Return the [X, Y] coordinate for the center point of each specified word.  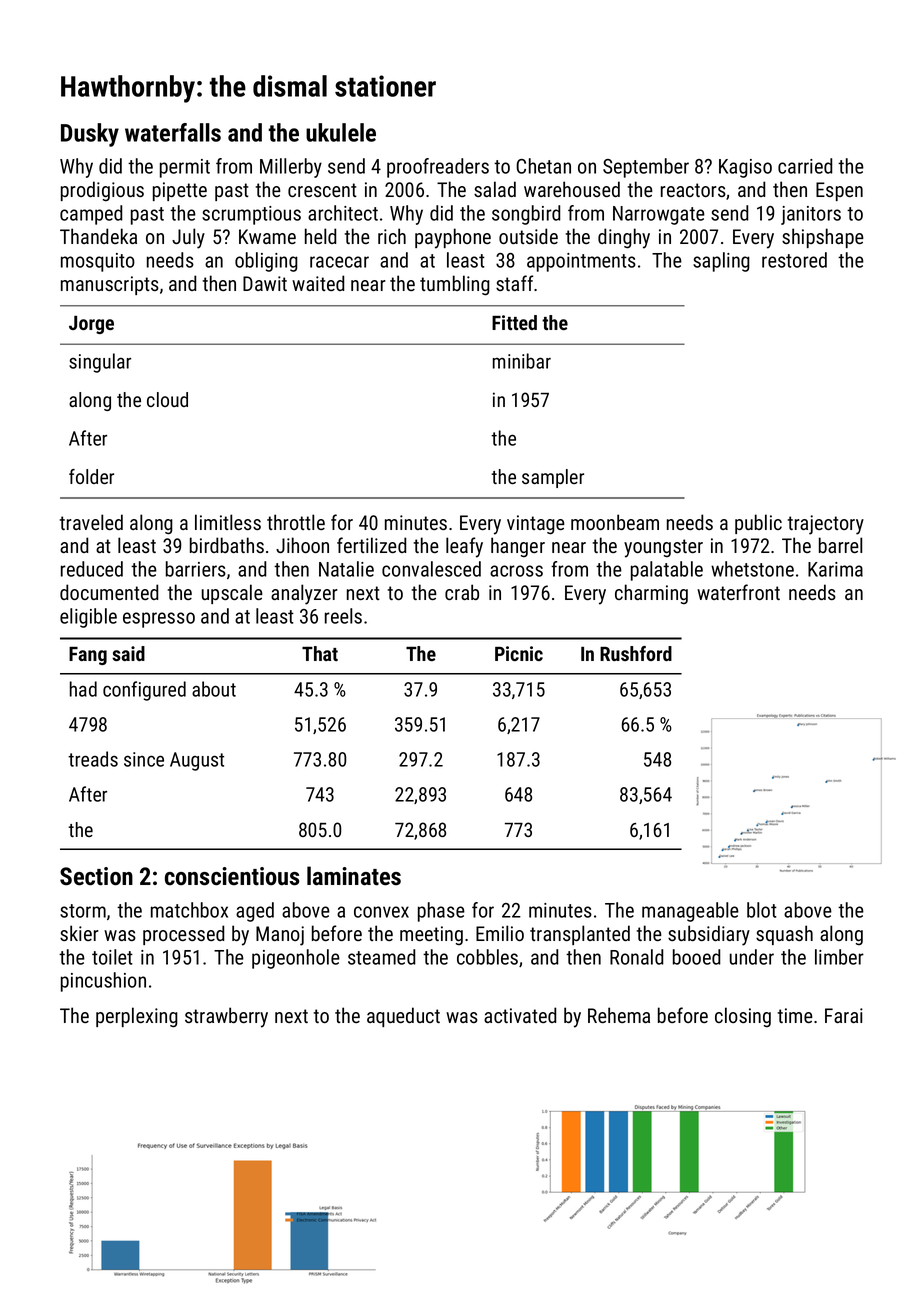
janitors [811, 215]
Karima [835, 569]
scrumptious [251, 215]
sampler [553, 478]
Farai [844, 1015]
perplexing [137, 1017]
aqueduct [403, 1017]
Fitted [514, 322]
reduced [92, 569]
